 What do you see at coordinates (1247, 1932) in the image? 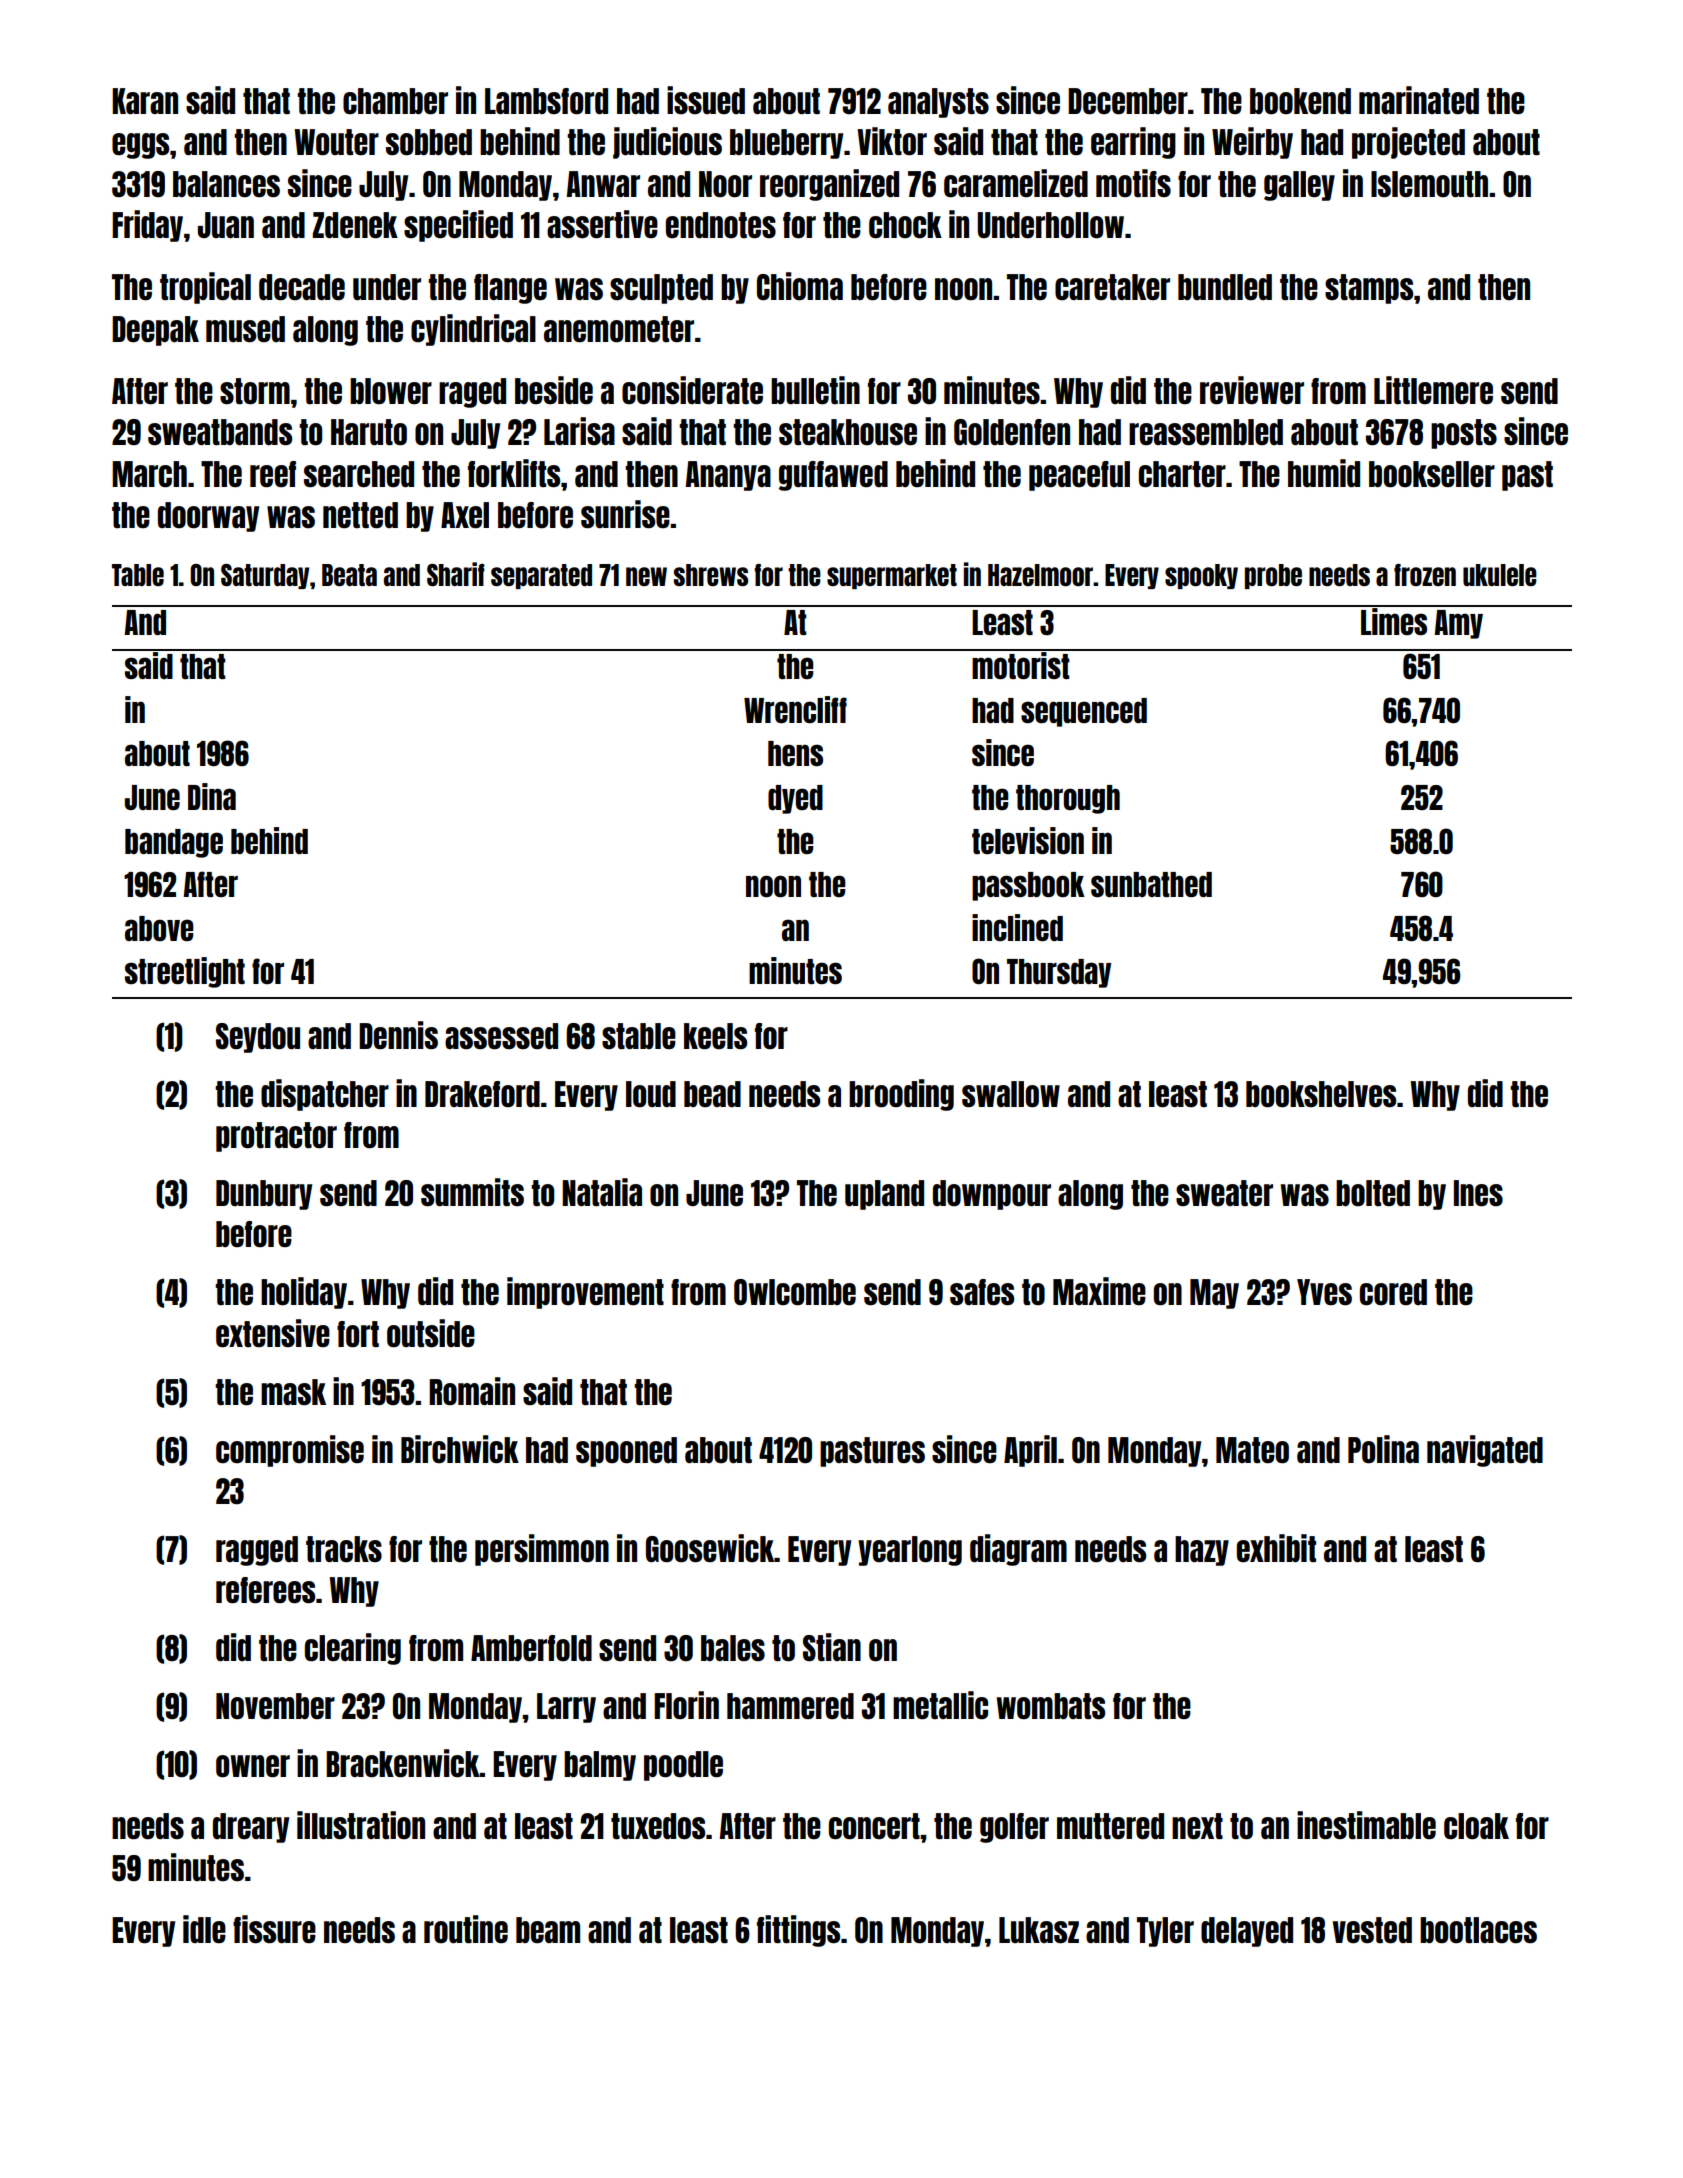
I see `delayed` at bounding box center [1247, 1932].
